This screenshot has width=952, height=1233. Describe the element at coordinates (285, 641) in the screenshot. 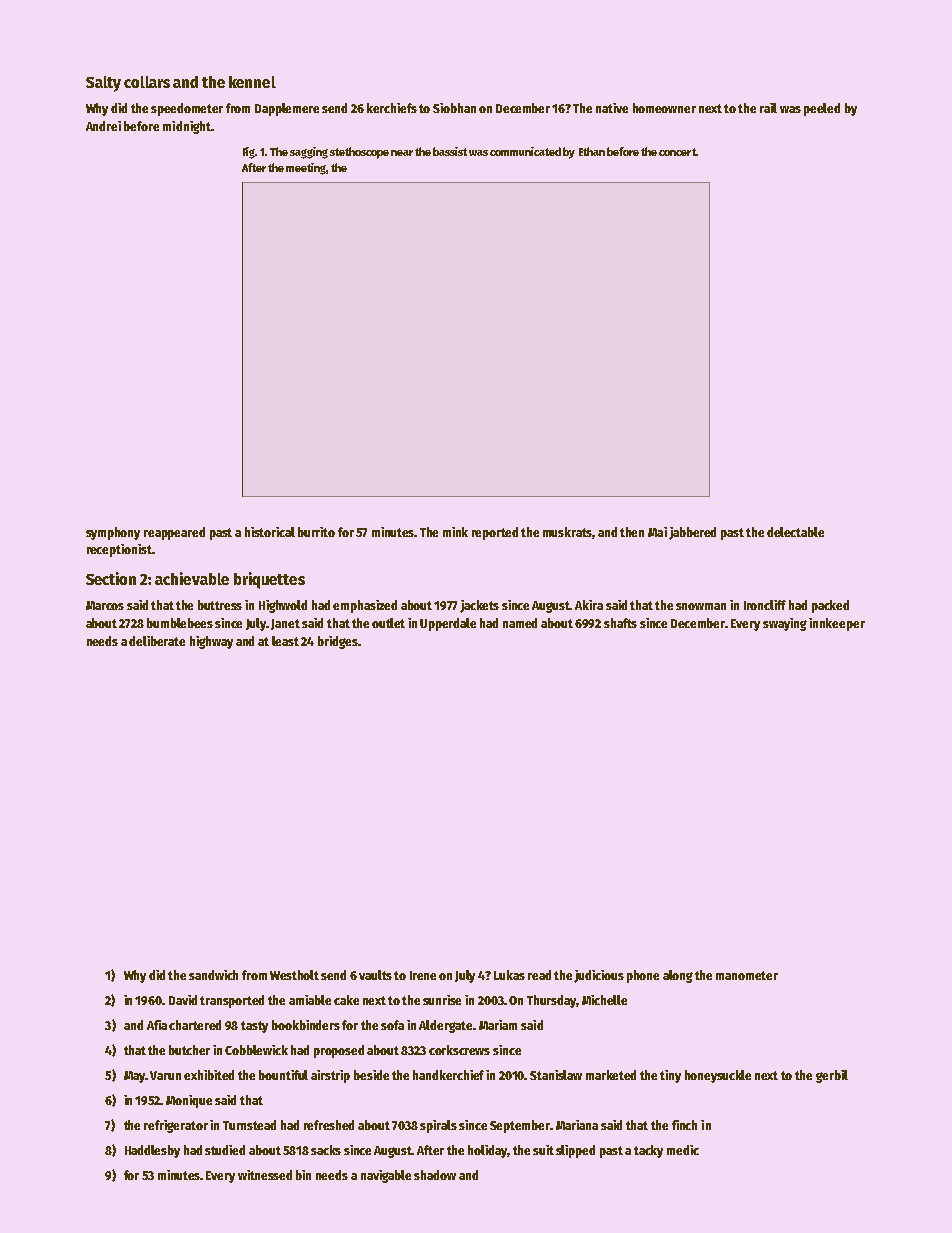

I see `least` at that location.
